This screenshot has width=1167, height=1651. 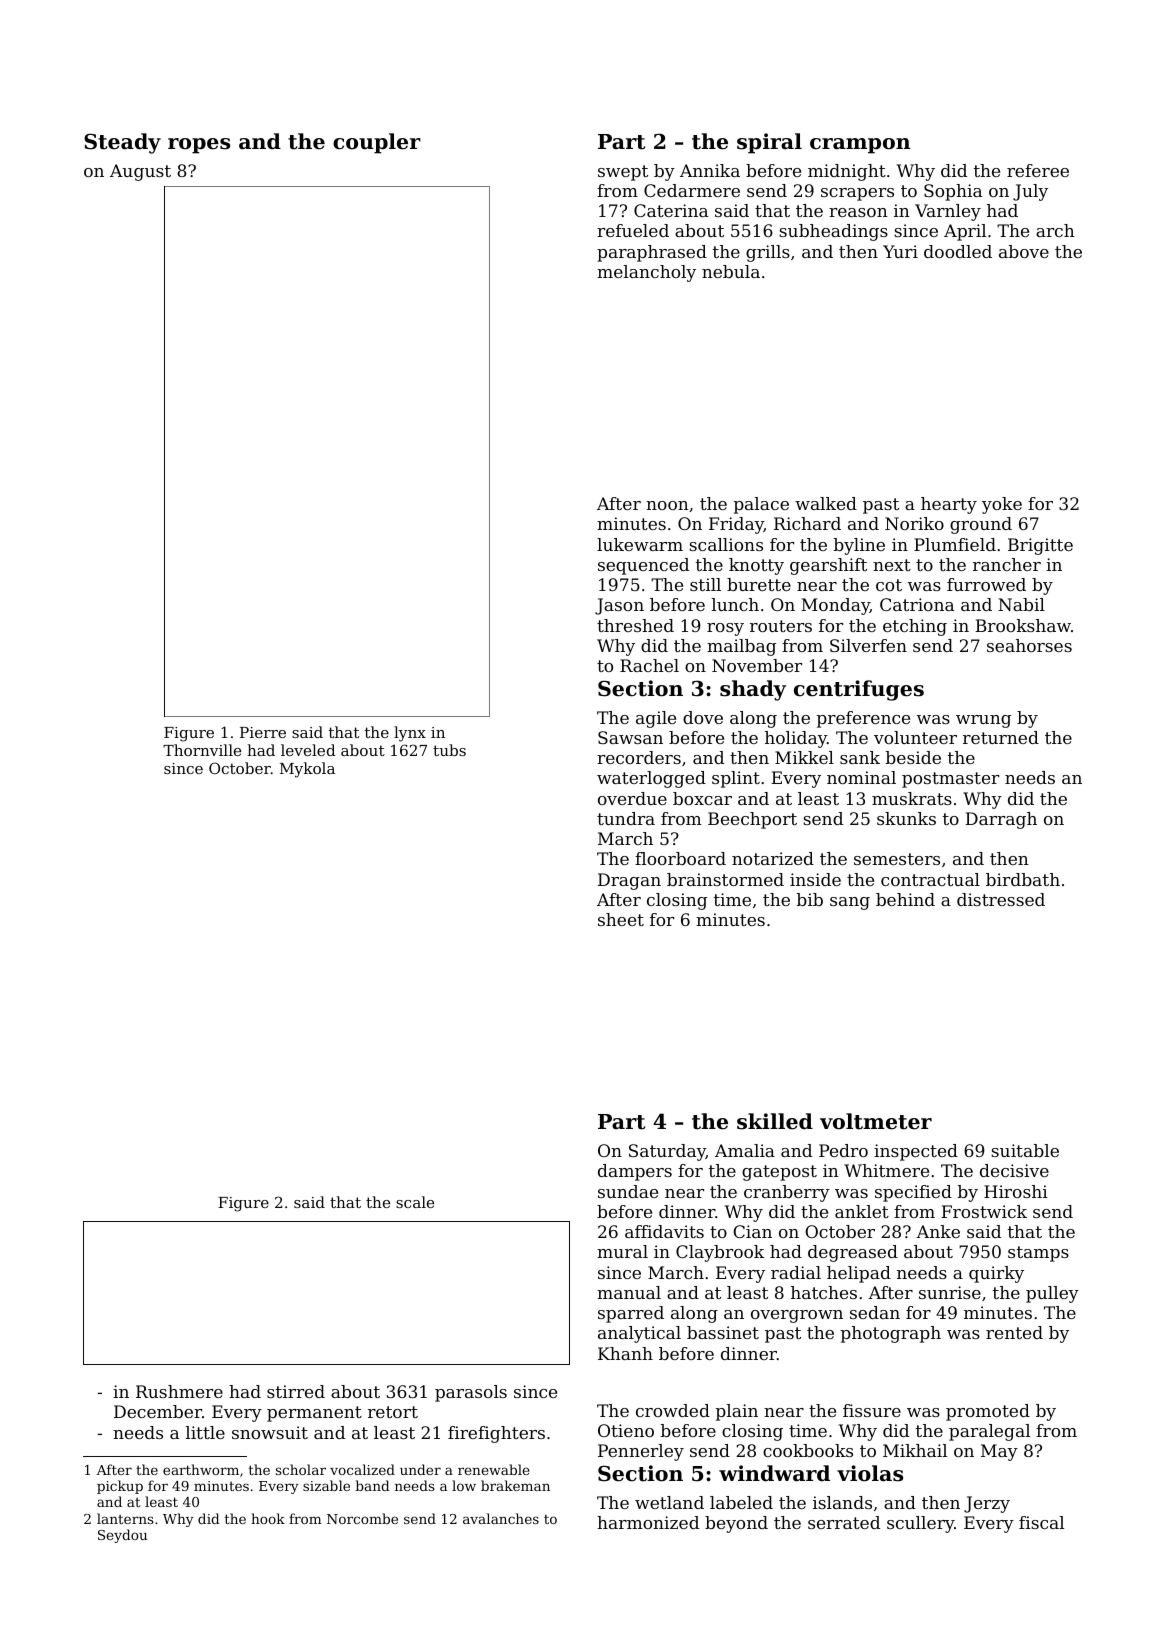 What do you see at coordinates (471, 1393) in the screenshot?
I see `parasols` at bounding box center [471, 1393].
